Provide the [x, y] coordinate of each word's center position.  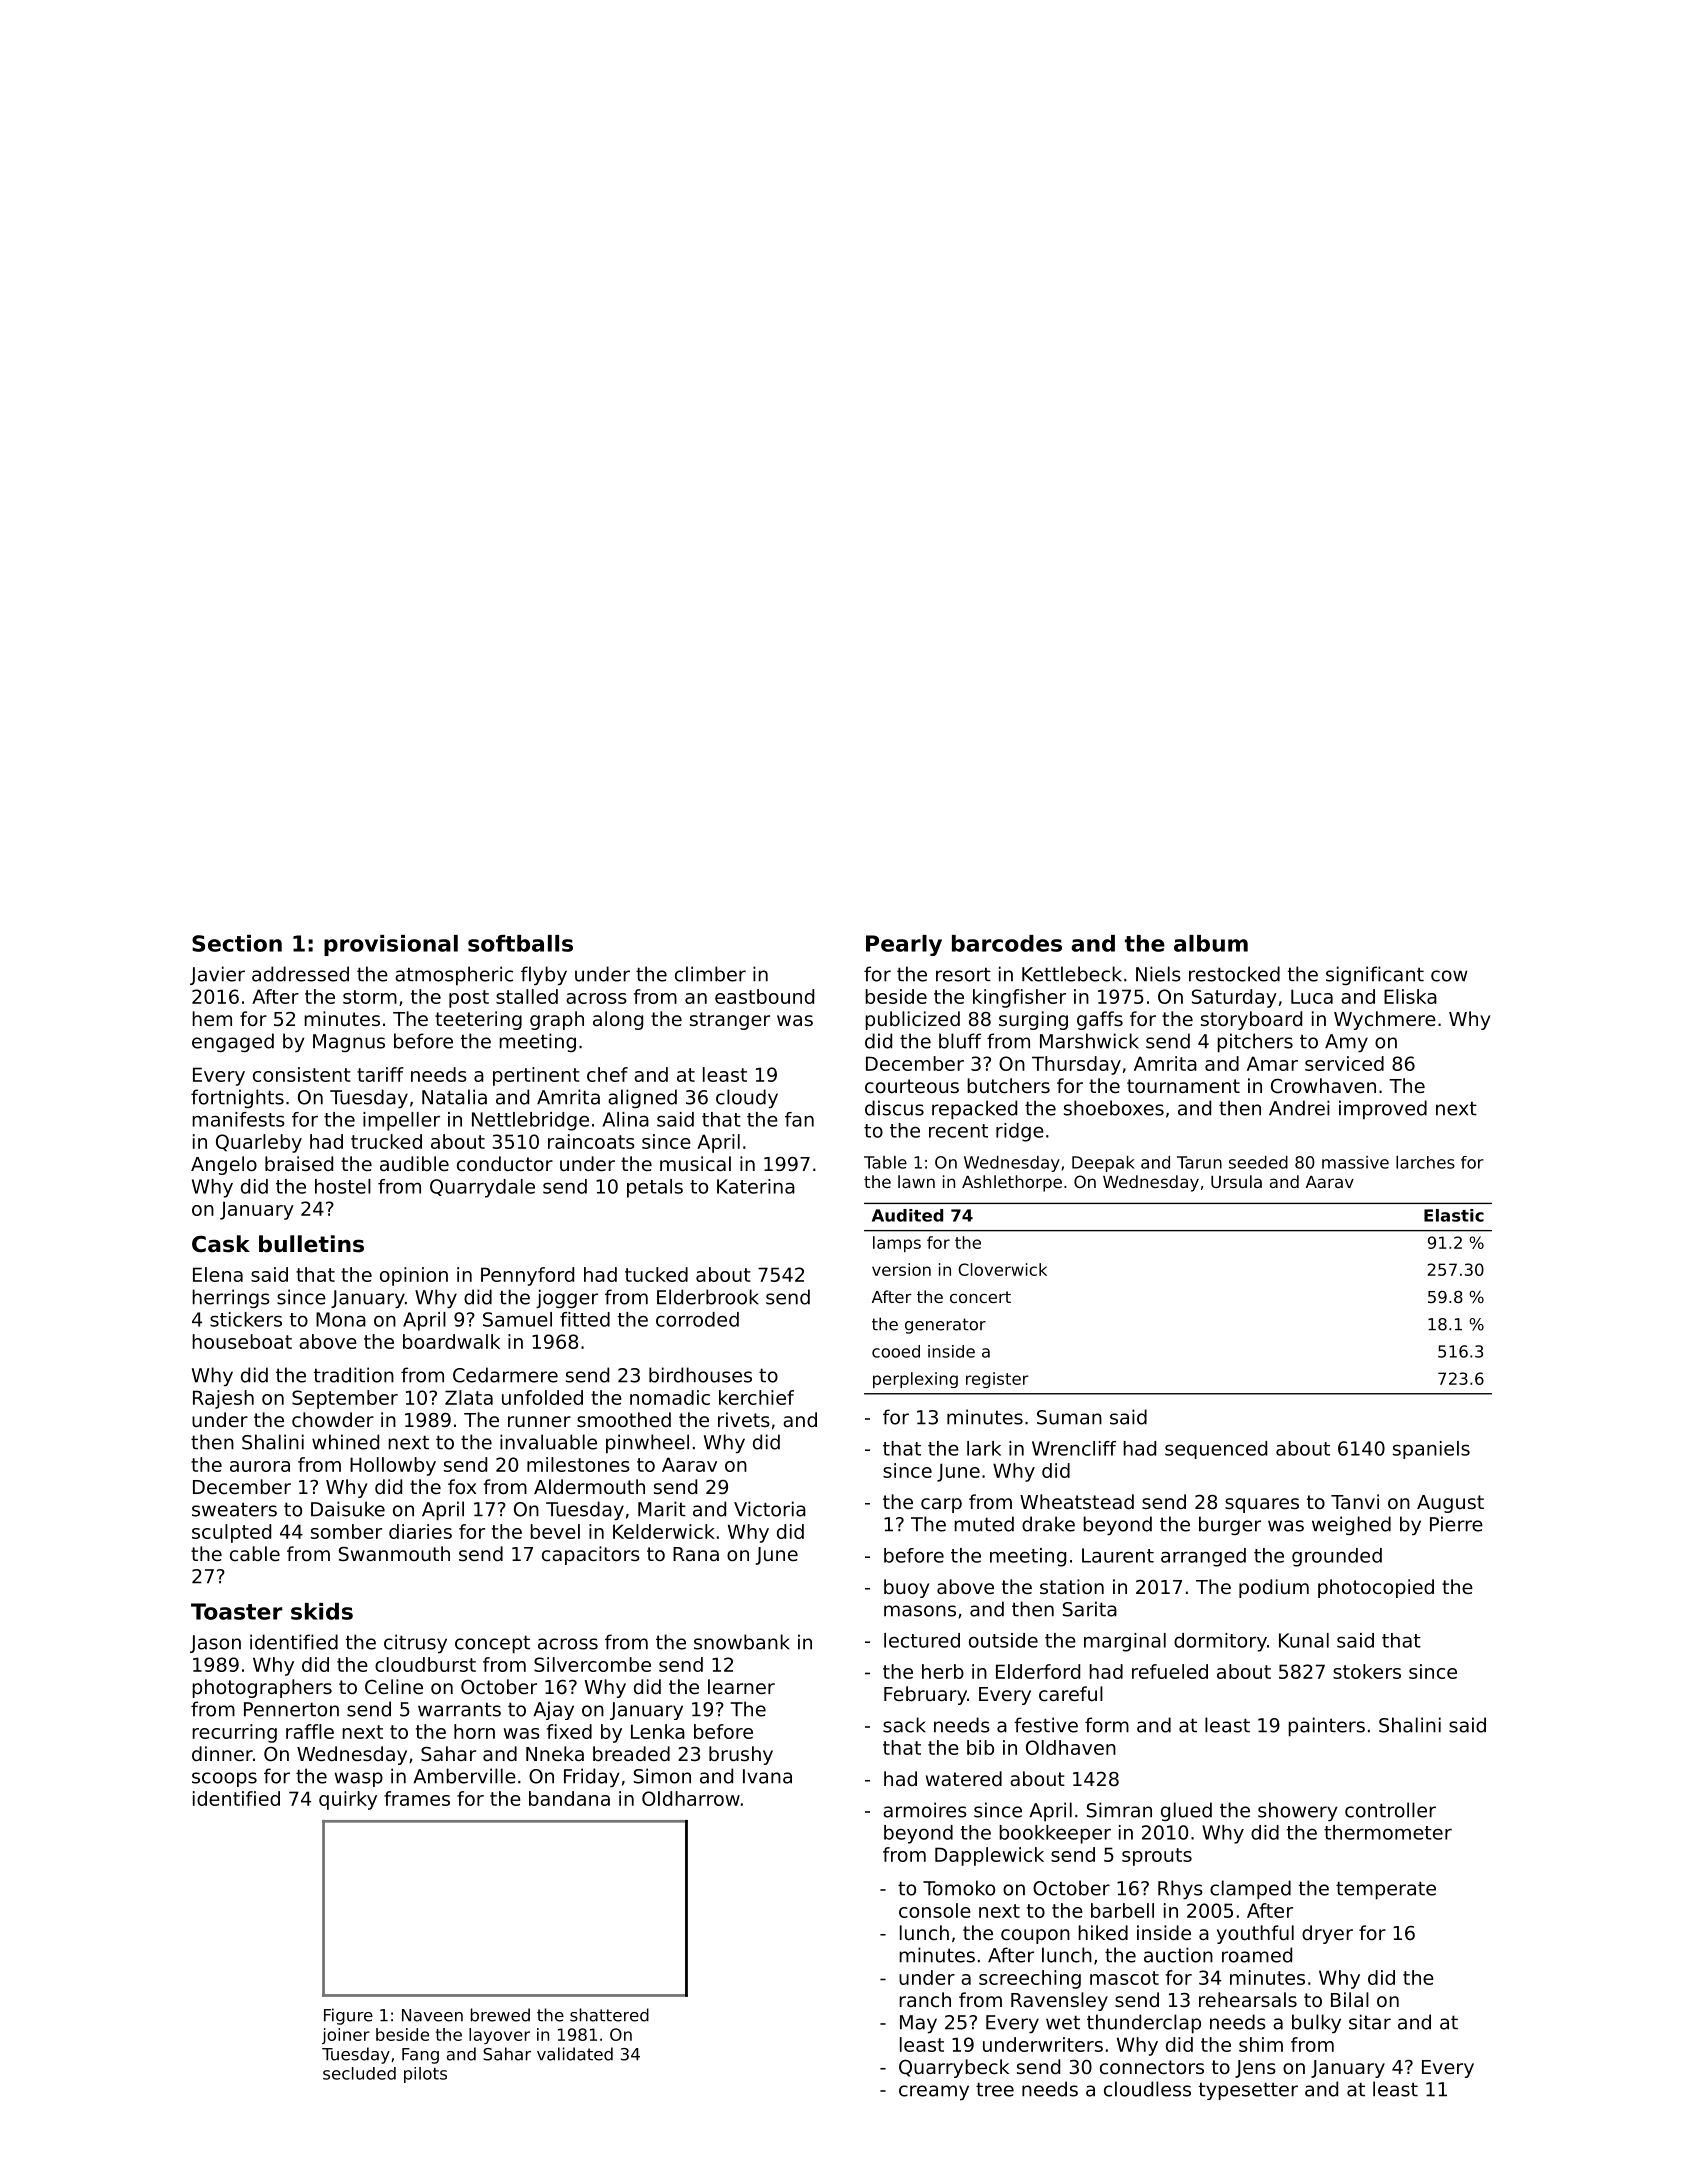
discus [894, 1108]
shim [1261, 2044]
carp [941, 1505]
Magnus [349, 1043]
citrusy [415, 1643]
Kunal [1304, 1640]
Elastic [1454, 1215]
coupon [1035, 1936]
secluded [359, 2073]
